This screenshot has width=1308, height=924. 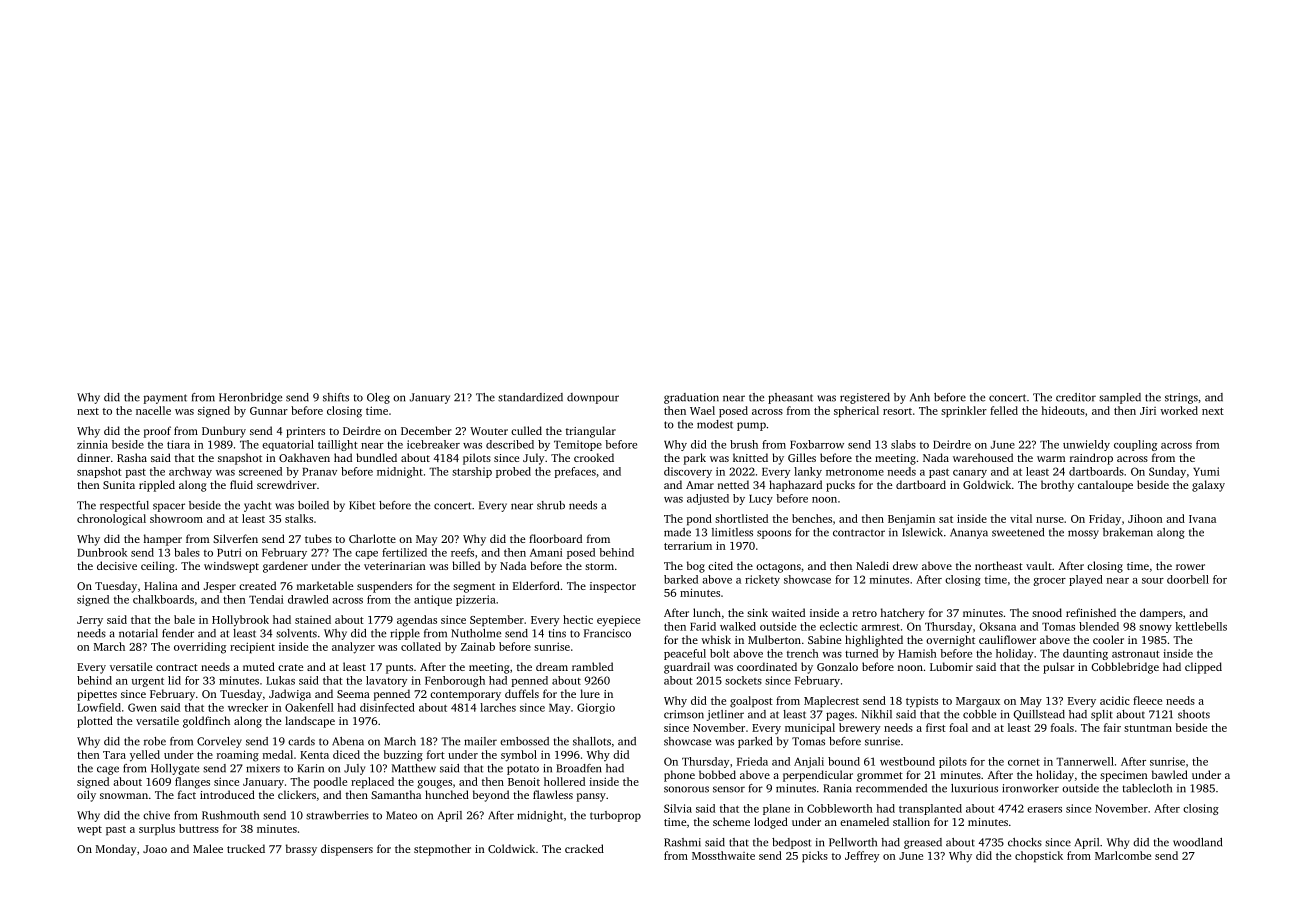 I want to click on pulsar, so click(x=1058, y=668).
